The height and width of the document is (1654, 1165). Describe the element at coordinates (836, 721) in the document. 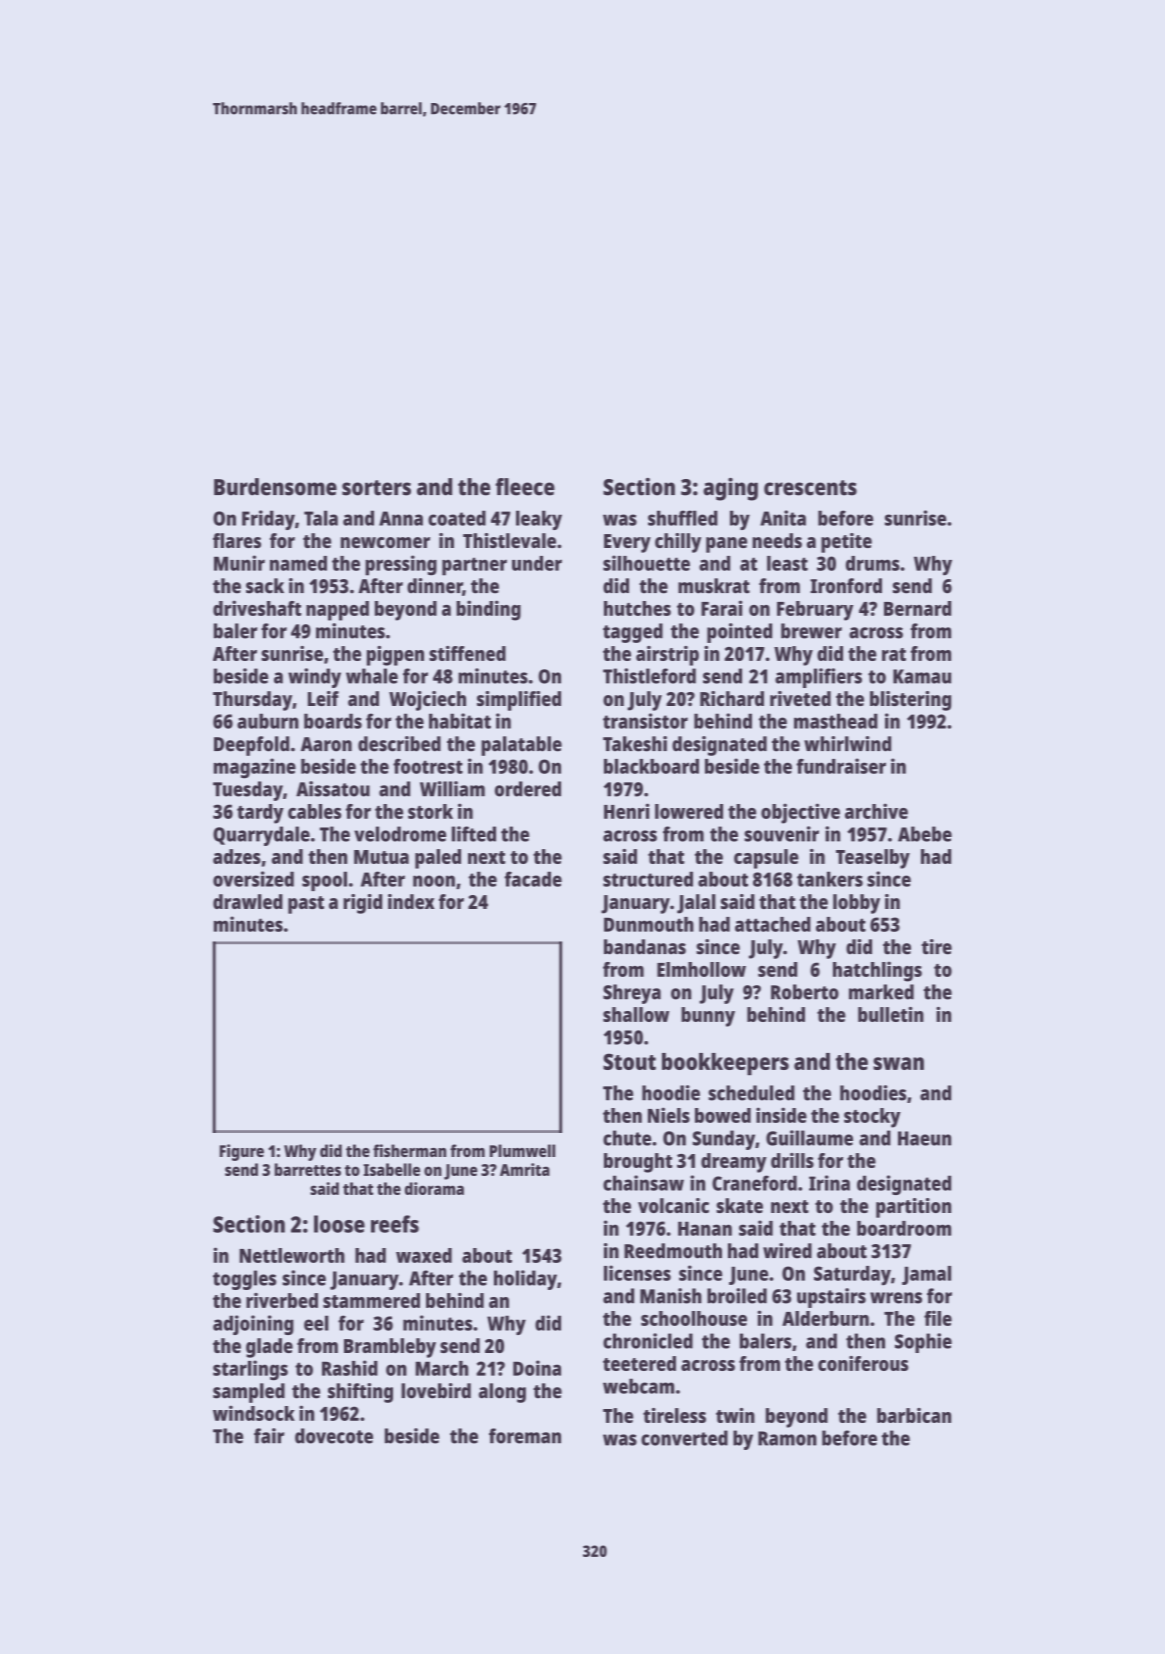

I see `masthead` at that location.
